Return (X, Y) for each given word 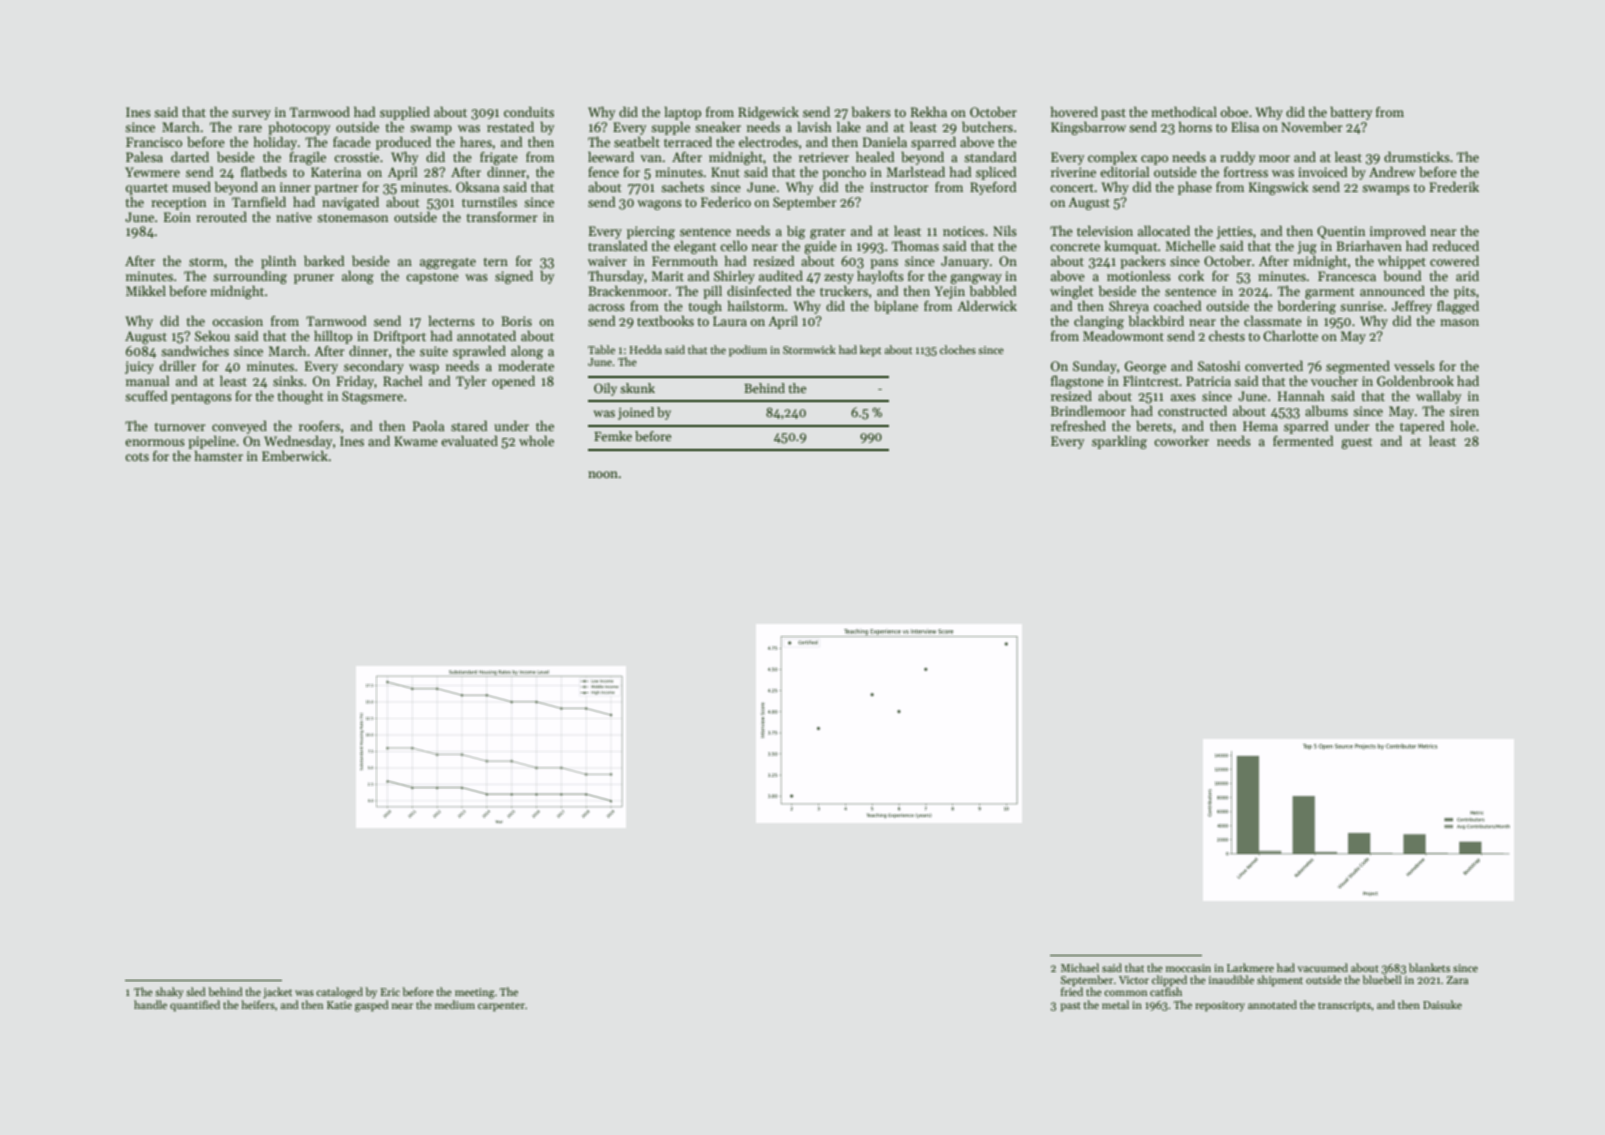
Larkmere (1250, 967)
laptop (682, 113)
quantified (195, 1006)
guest (1357, 443)
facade (352, 141)
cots (137, 457)
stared (469, 425)
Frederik (1454, 186)
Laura (730, 321)
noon (603, 474)
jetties (1235, 232)
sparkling (1119, 442)
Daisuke (1442, 1004)
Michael (1080, 967)
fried (1072, 991)
